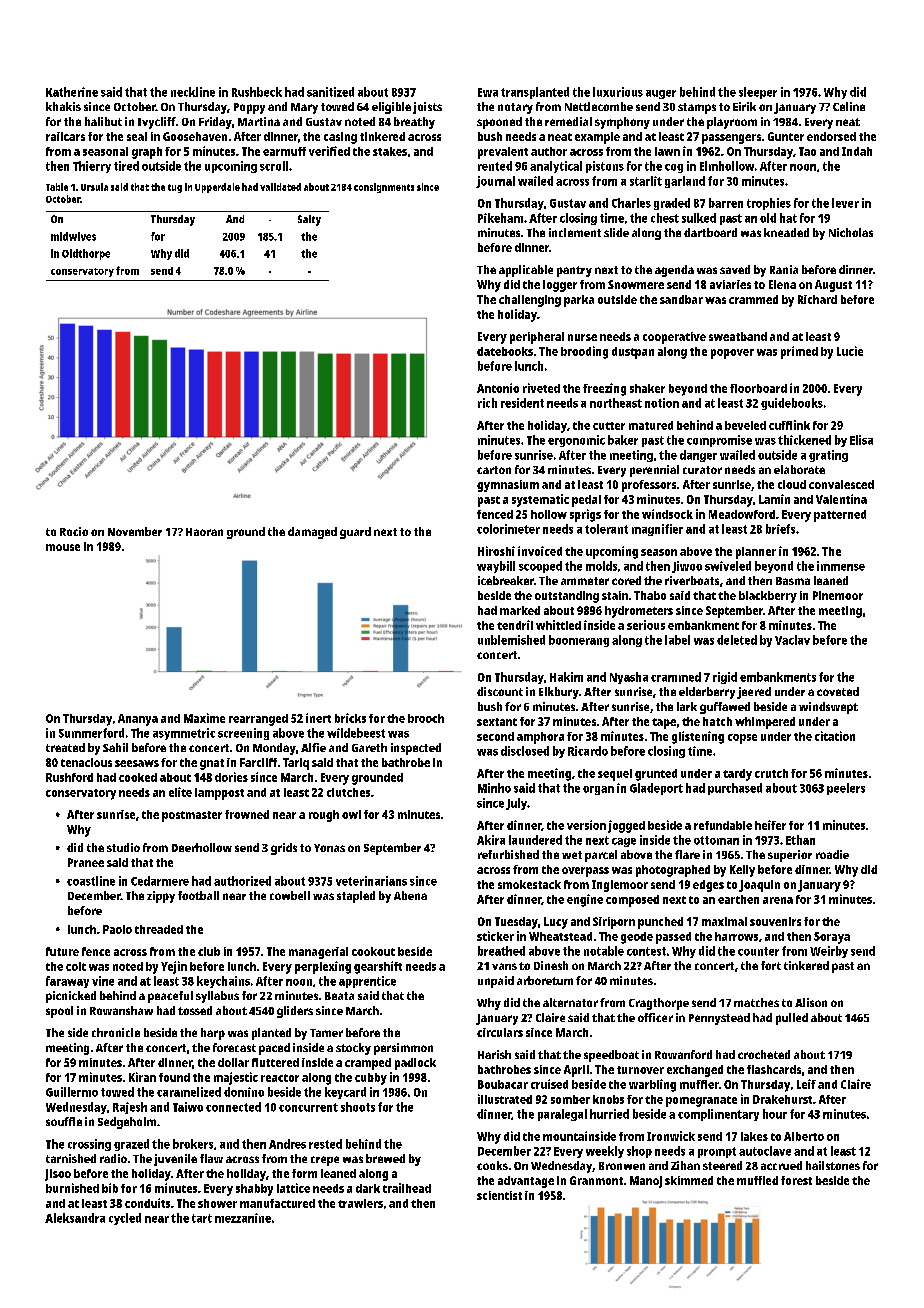  Describe the element at coordinates (558, 625) in the screenshot. I see `whittled` at that location.
